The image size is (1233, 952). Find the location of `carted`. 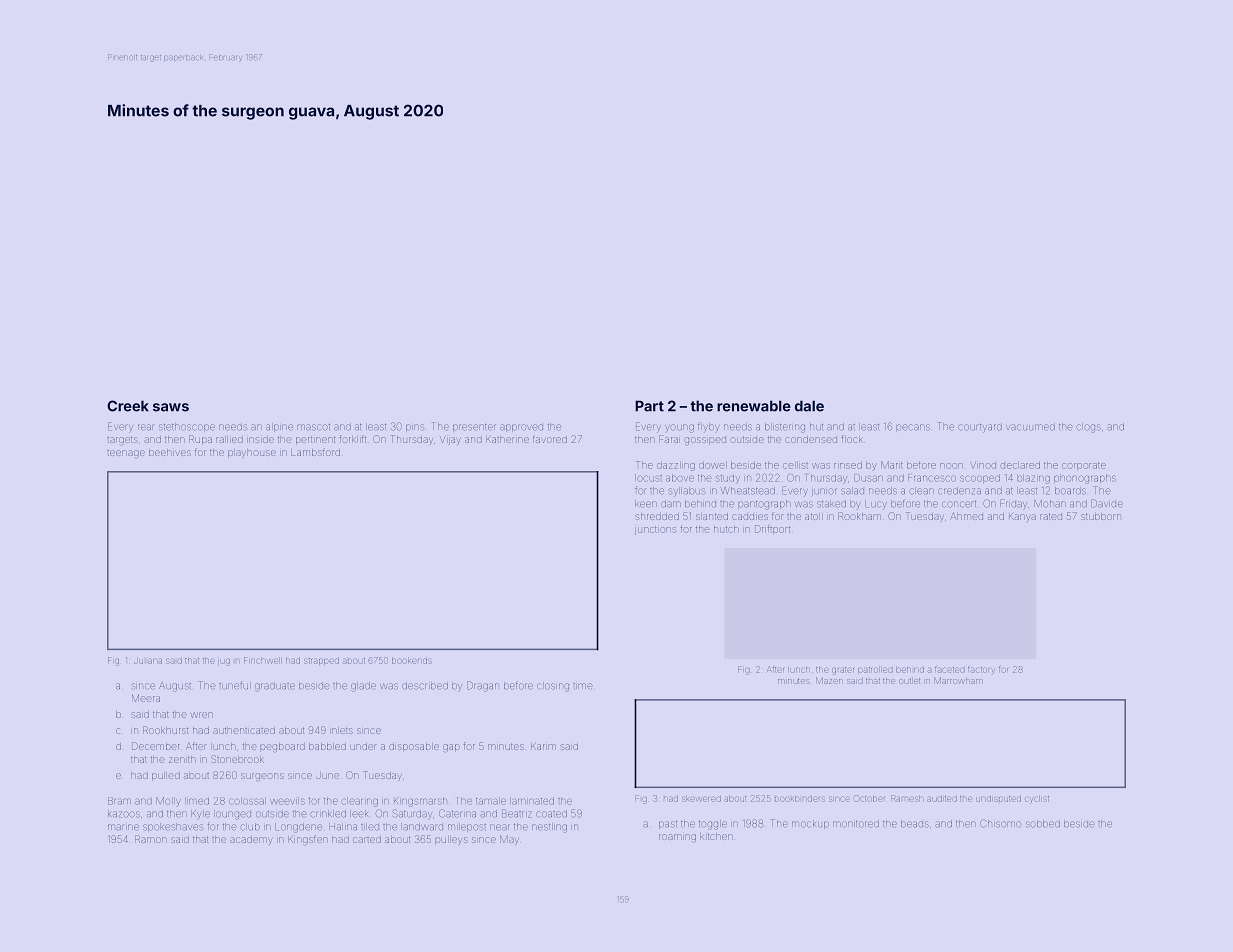

carted is located at coordinates (367, 840).
